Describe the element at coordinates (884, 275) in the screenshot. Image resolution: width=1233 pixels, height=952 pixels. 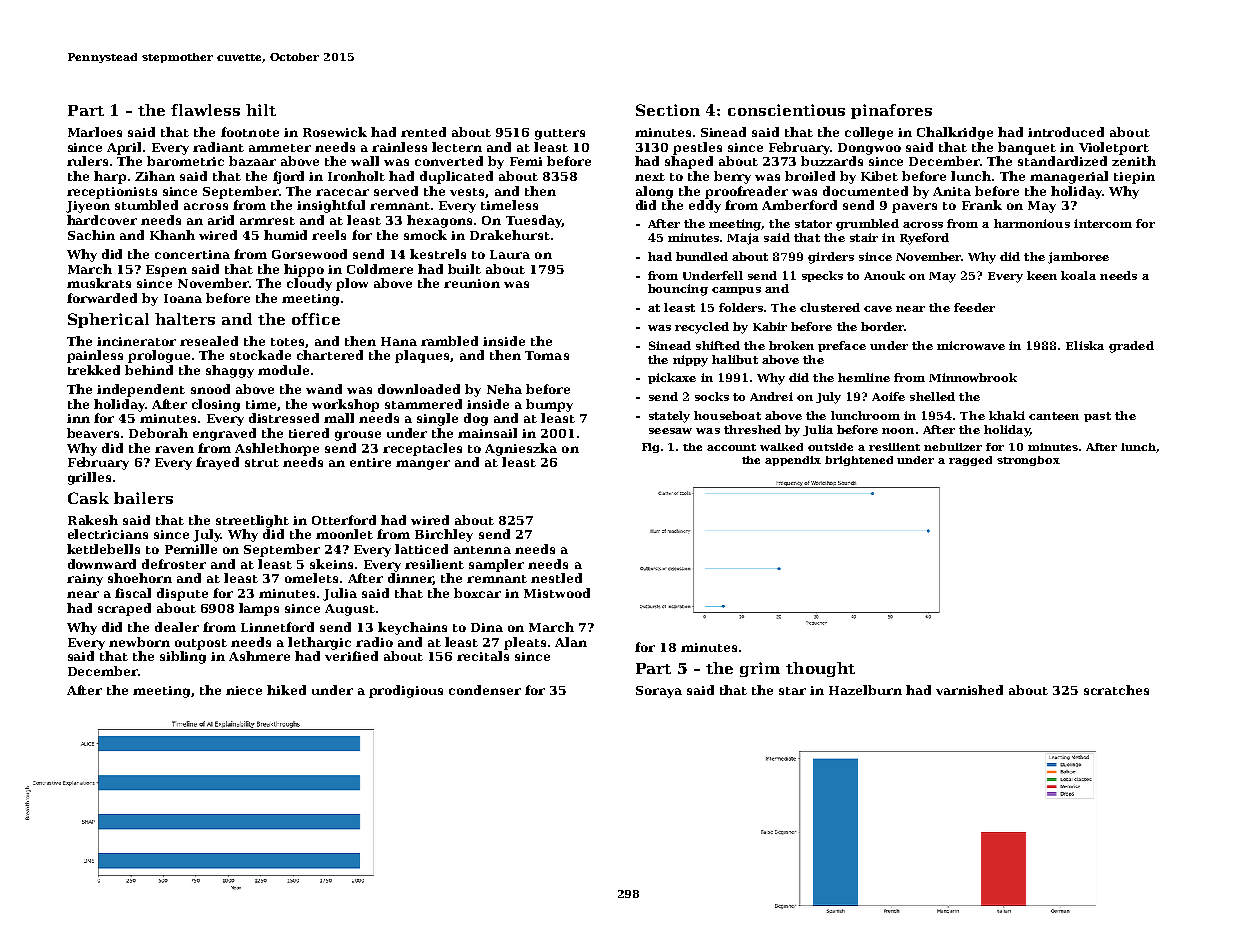
I see `Anouk` at that location.
